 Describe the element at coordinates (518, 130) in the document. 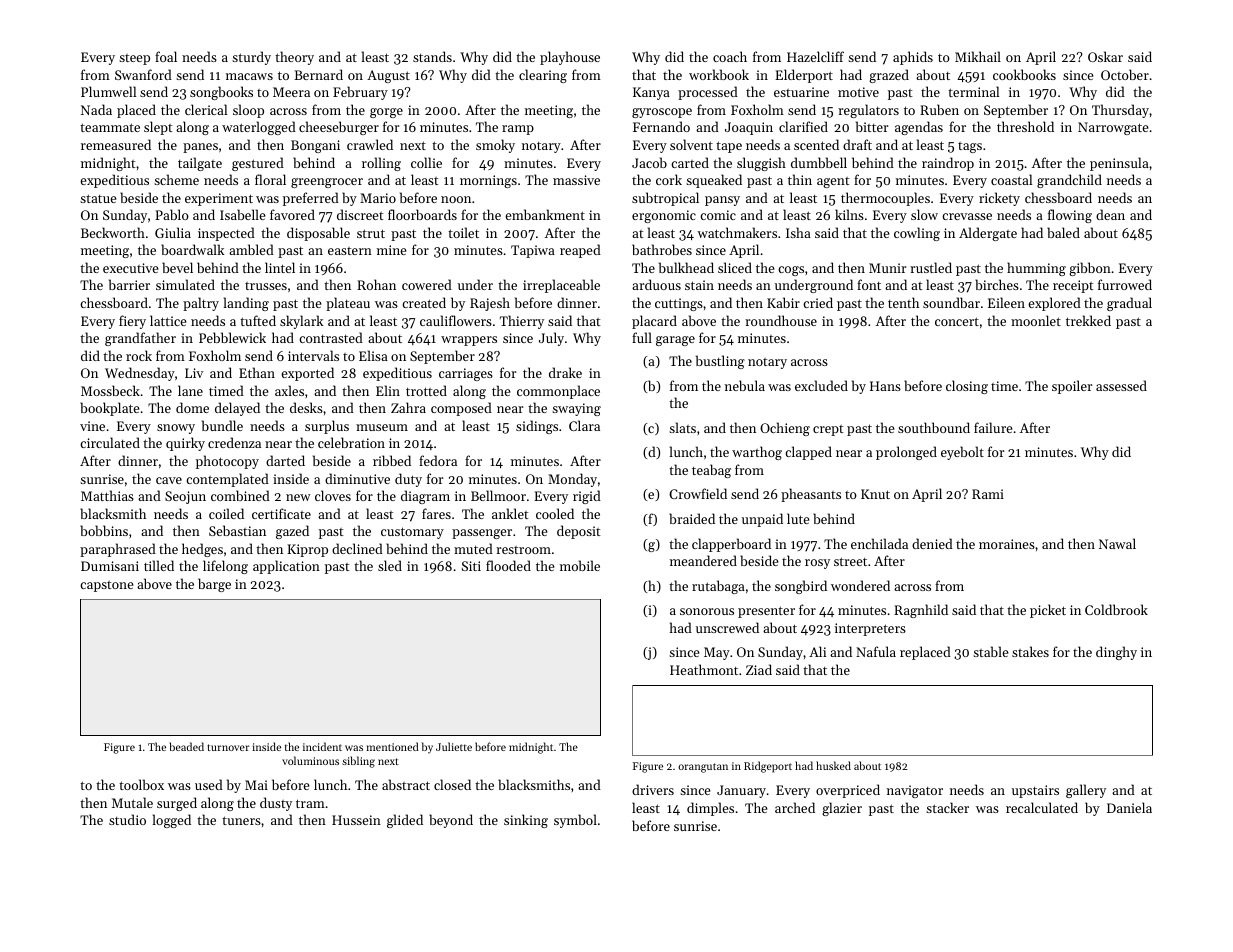

I see `ramp` at that location.
